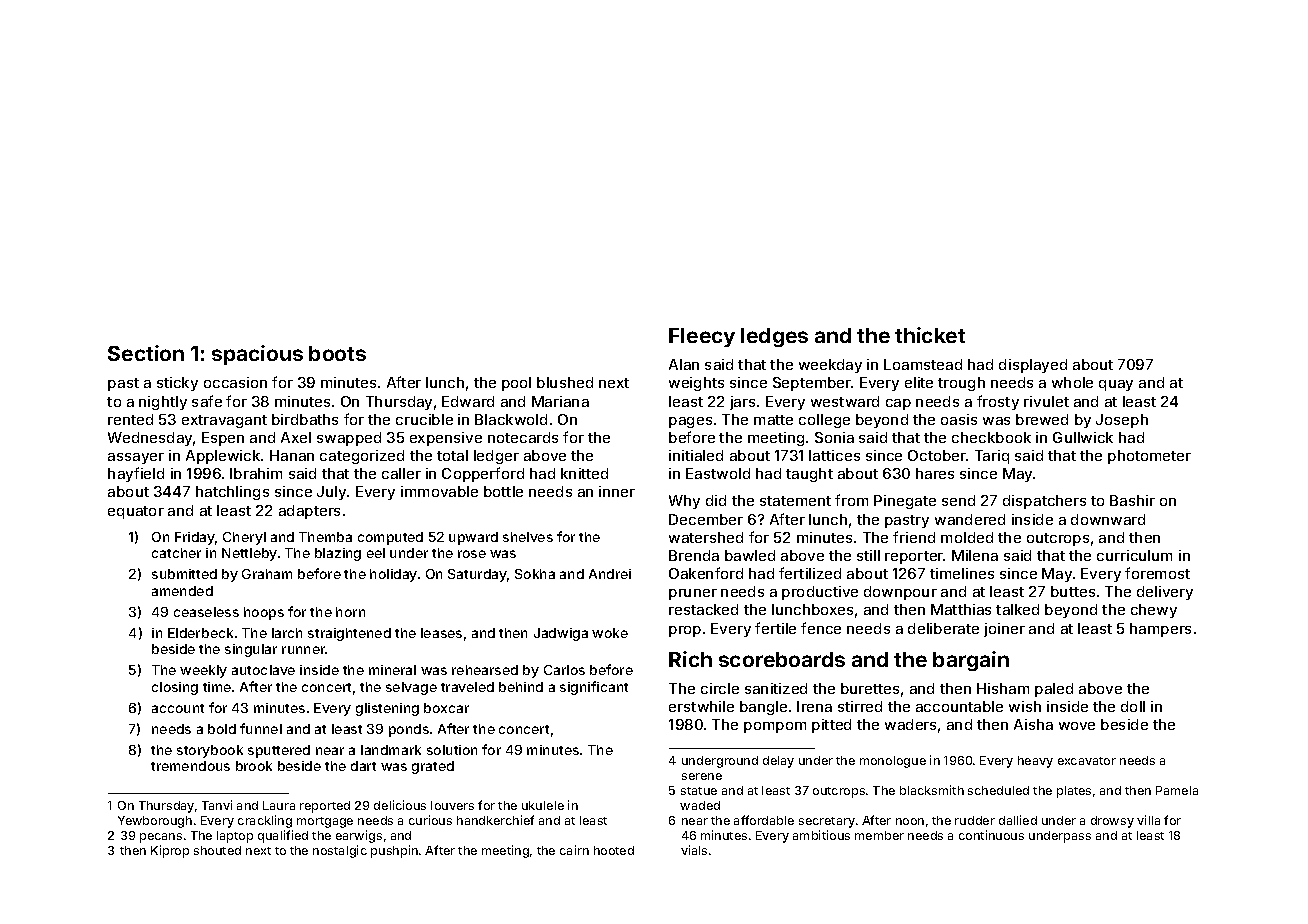  Describe the element at coordinates (684, 364) in the image. I see `Alan` at that location.
